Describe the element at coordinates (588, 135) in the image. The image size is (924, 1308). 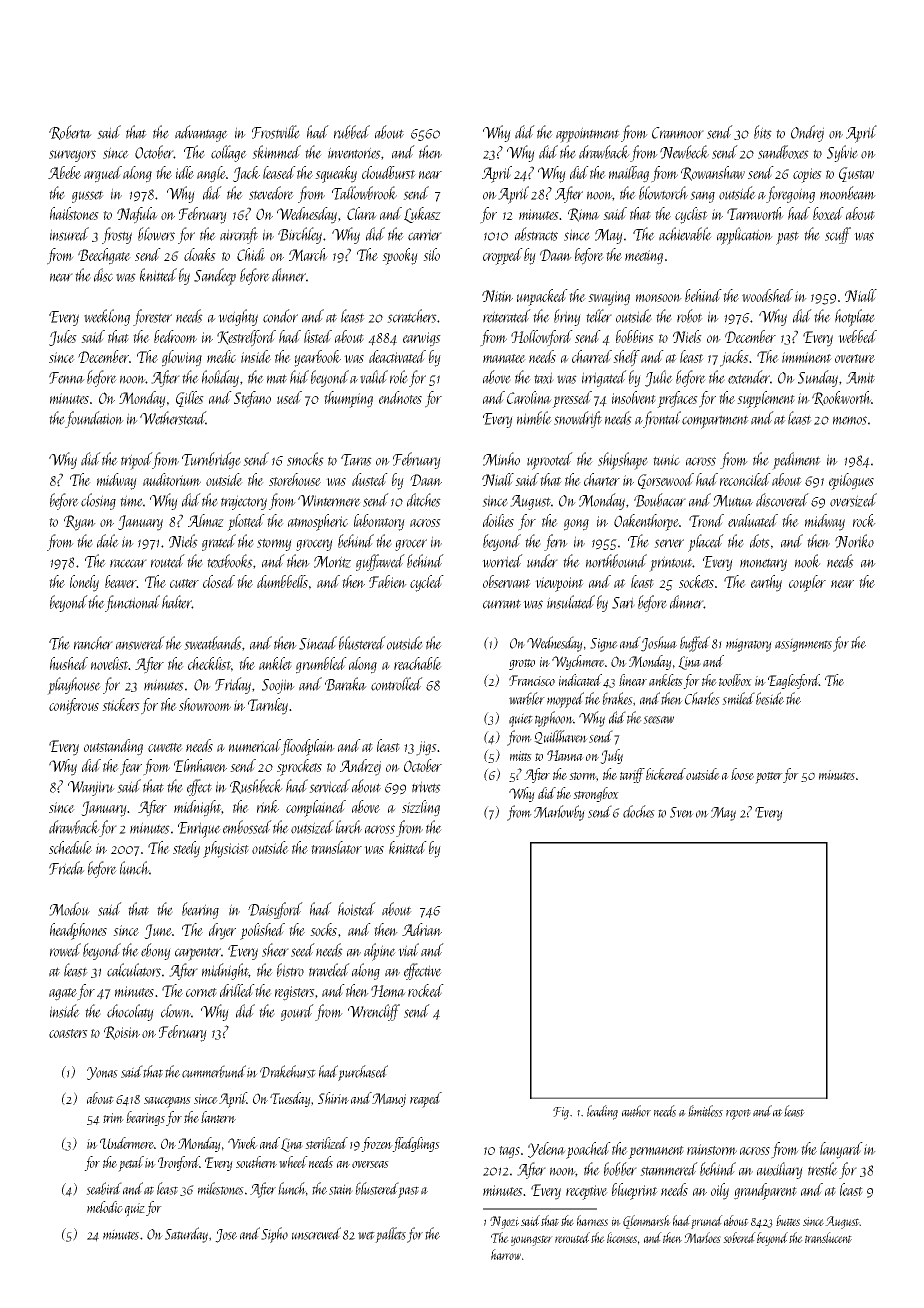
I see `appointment` at that location.
